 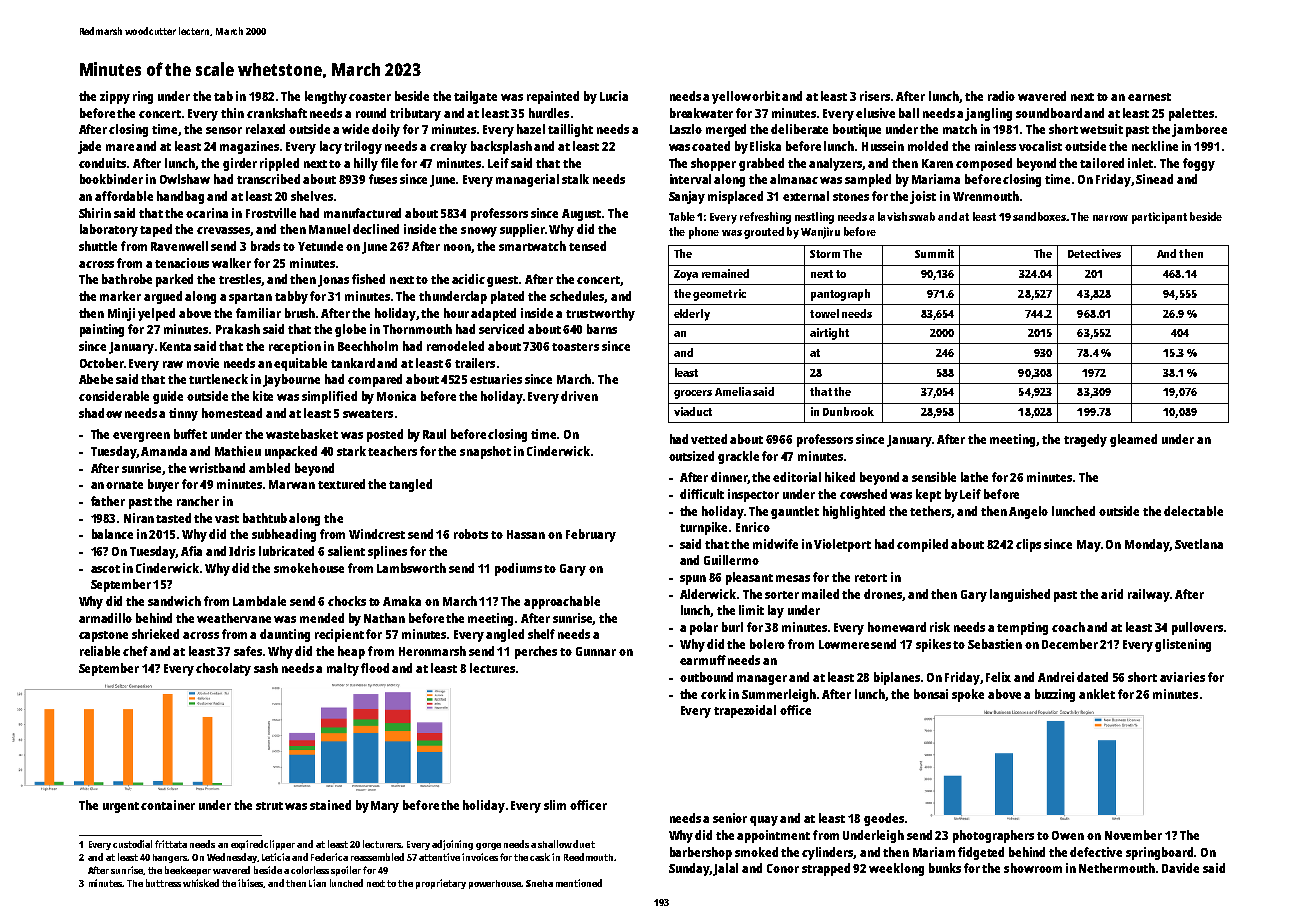 What do you see at coordinates (1199, 164) in the screenshot?
I see `foggy` at bounding box center [1199, 164].
